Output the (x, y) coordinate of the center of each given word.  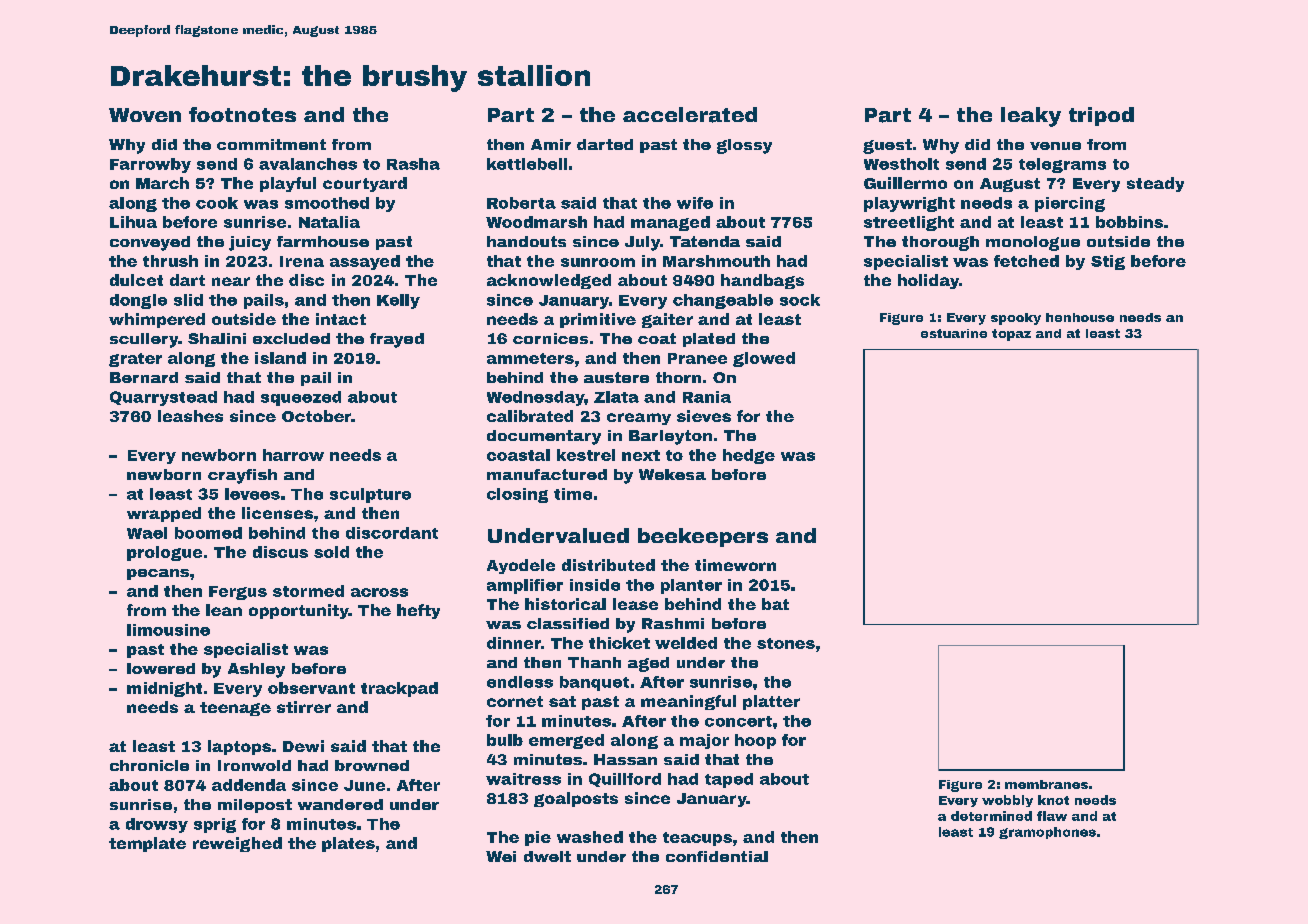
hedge (749, 456)
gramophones (1047, 833)
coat (657, 338)
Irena (302, 261)
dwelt (547, 856)
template (147, 844)
